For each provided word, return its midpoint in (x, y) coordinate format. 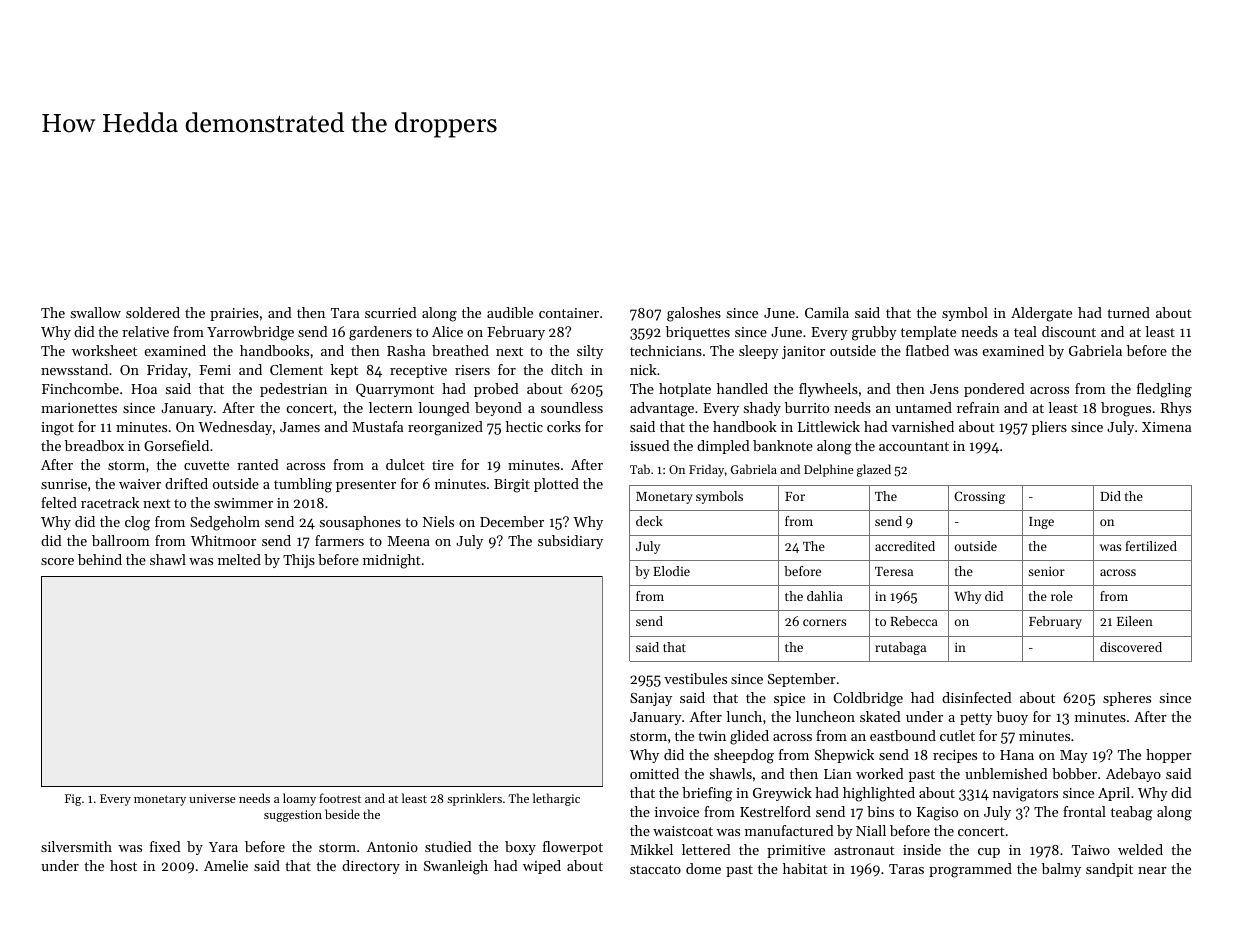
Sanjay (651, 699)
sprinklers (474, 799)
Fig (73, 800)
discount (1069, 331)
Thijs (299, 561)
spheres (1127, 699)
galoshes (694, 314)
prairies (234, 314)
